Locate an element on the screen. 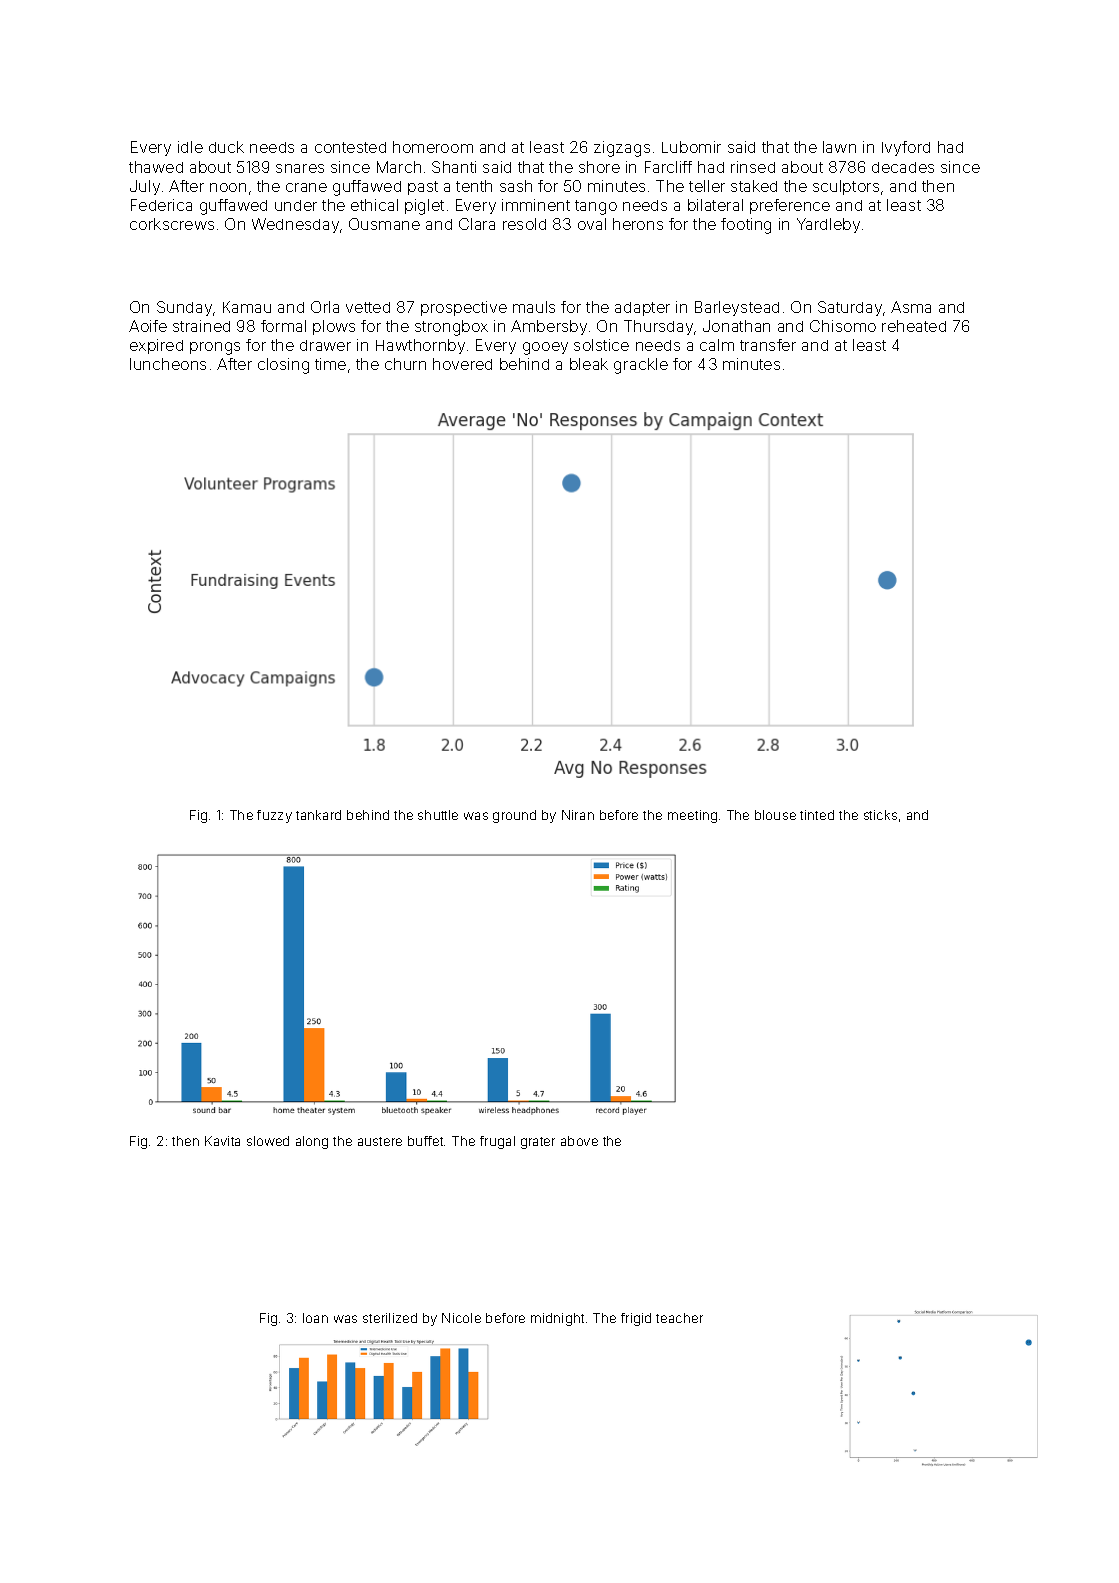 The image size is (1119, 1583). transfer is located at coordinates (768, 345).
